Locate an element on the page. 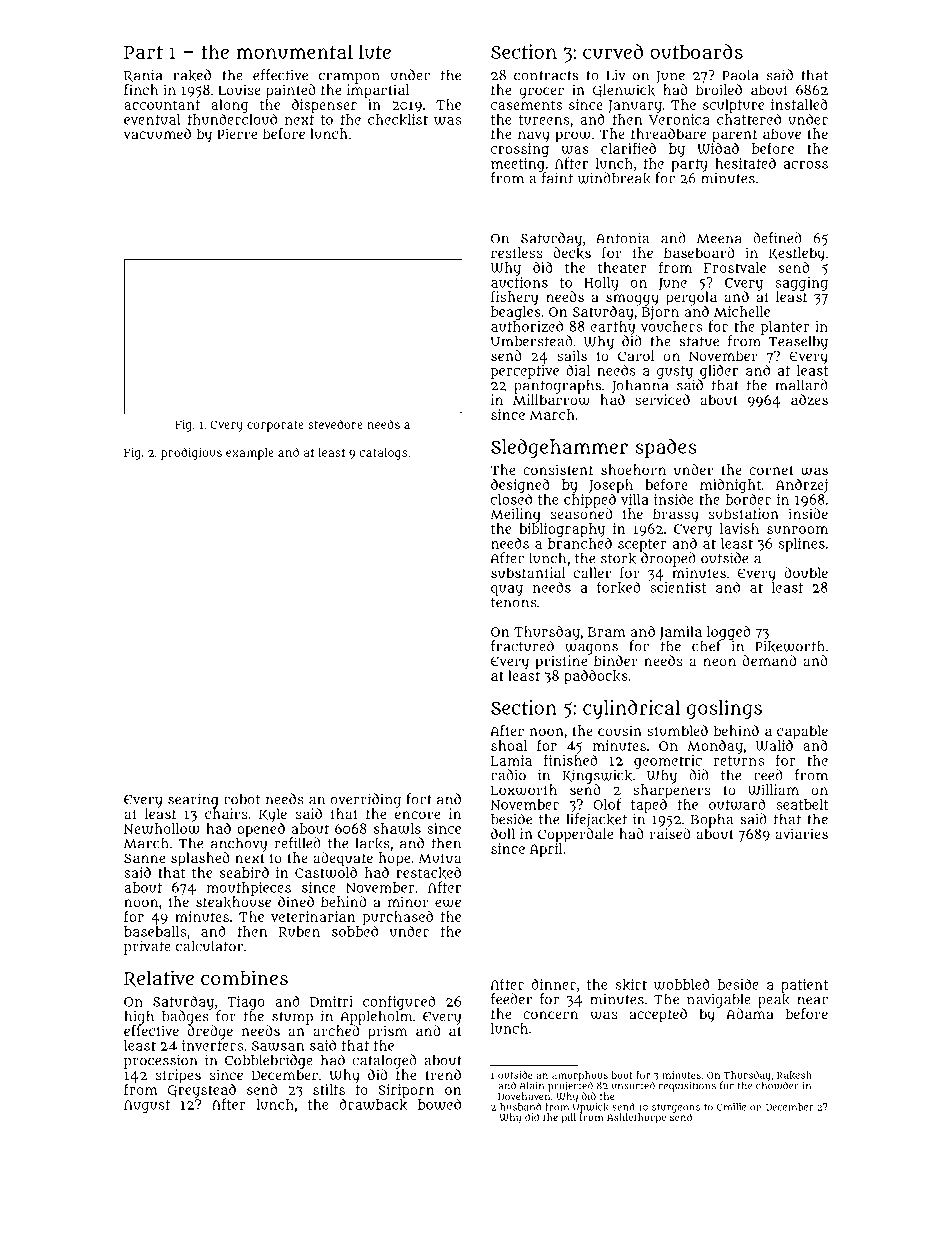 This document has height=1233, width=952. Monday is located at coordinates (715, 747).
